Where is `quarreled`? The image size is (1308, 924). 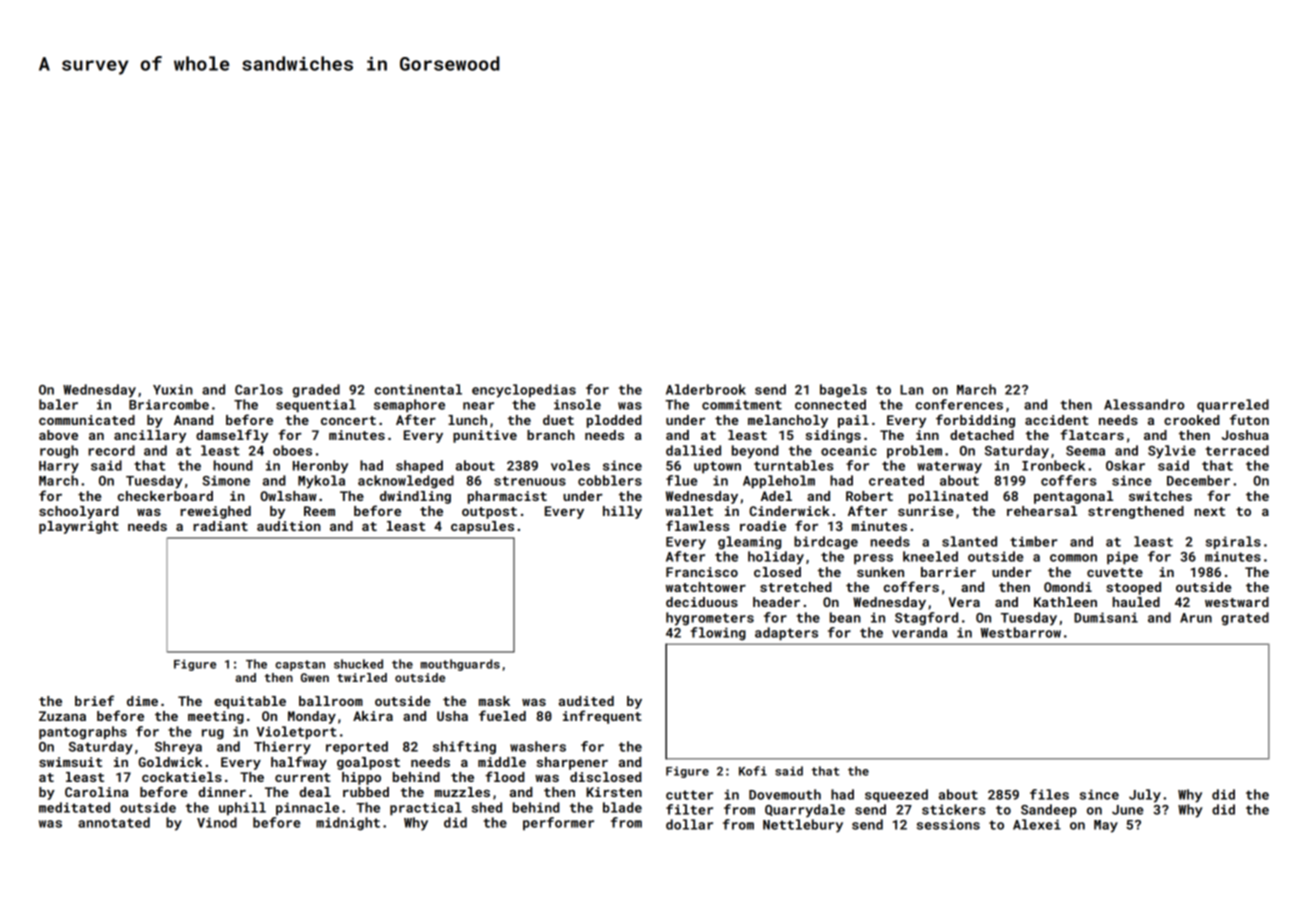 quarreled is located at coordinates (1233, 405).
